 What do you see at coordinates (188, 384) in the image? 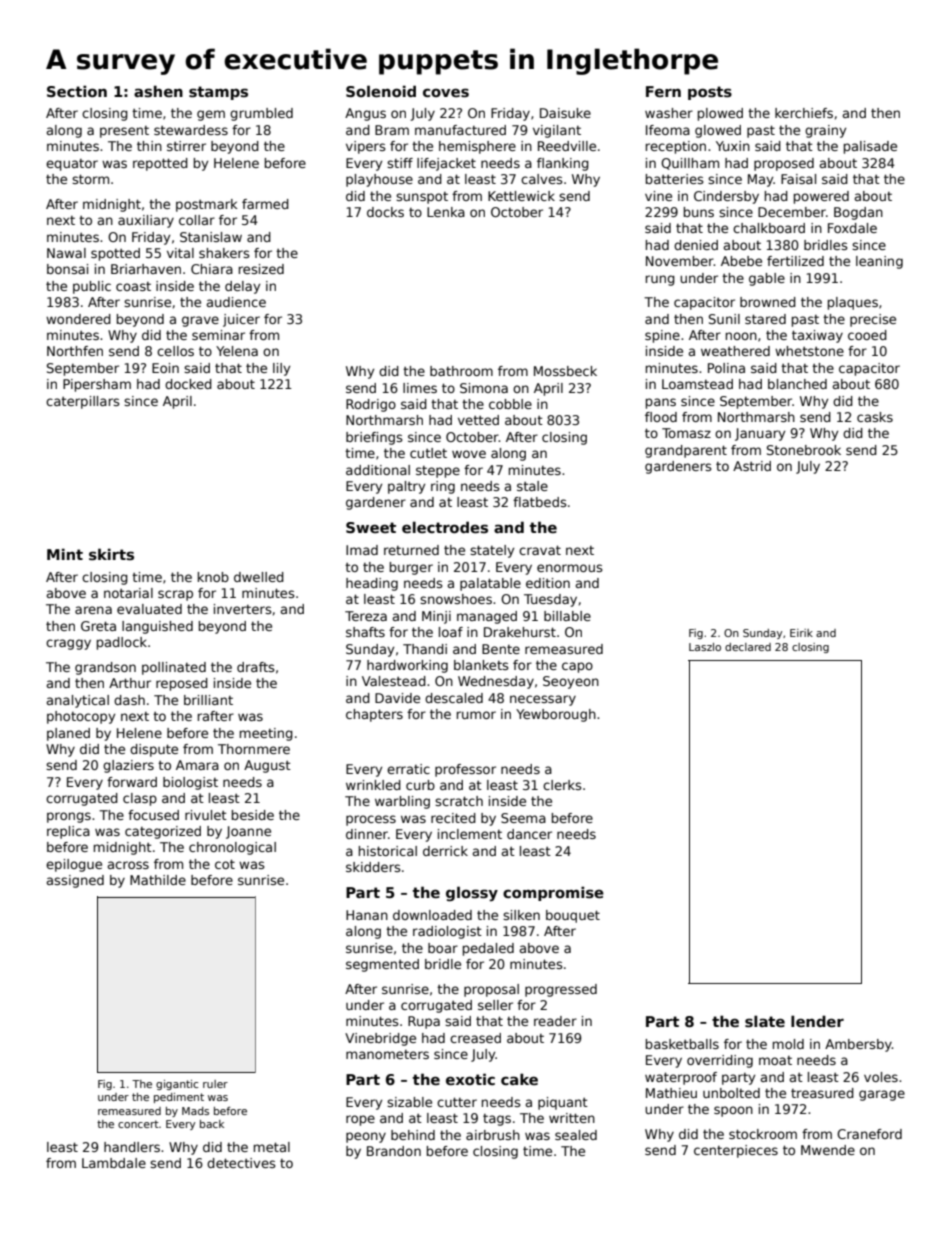
I see `docked` at bounding box center [188, 384].
